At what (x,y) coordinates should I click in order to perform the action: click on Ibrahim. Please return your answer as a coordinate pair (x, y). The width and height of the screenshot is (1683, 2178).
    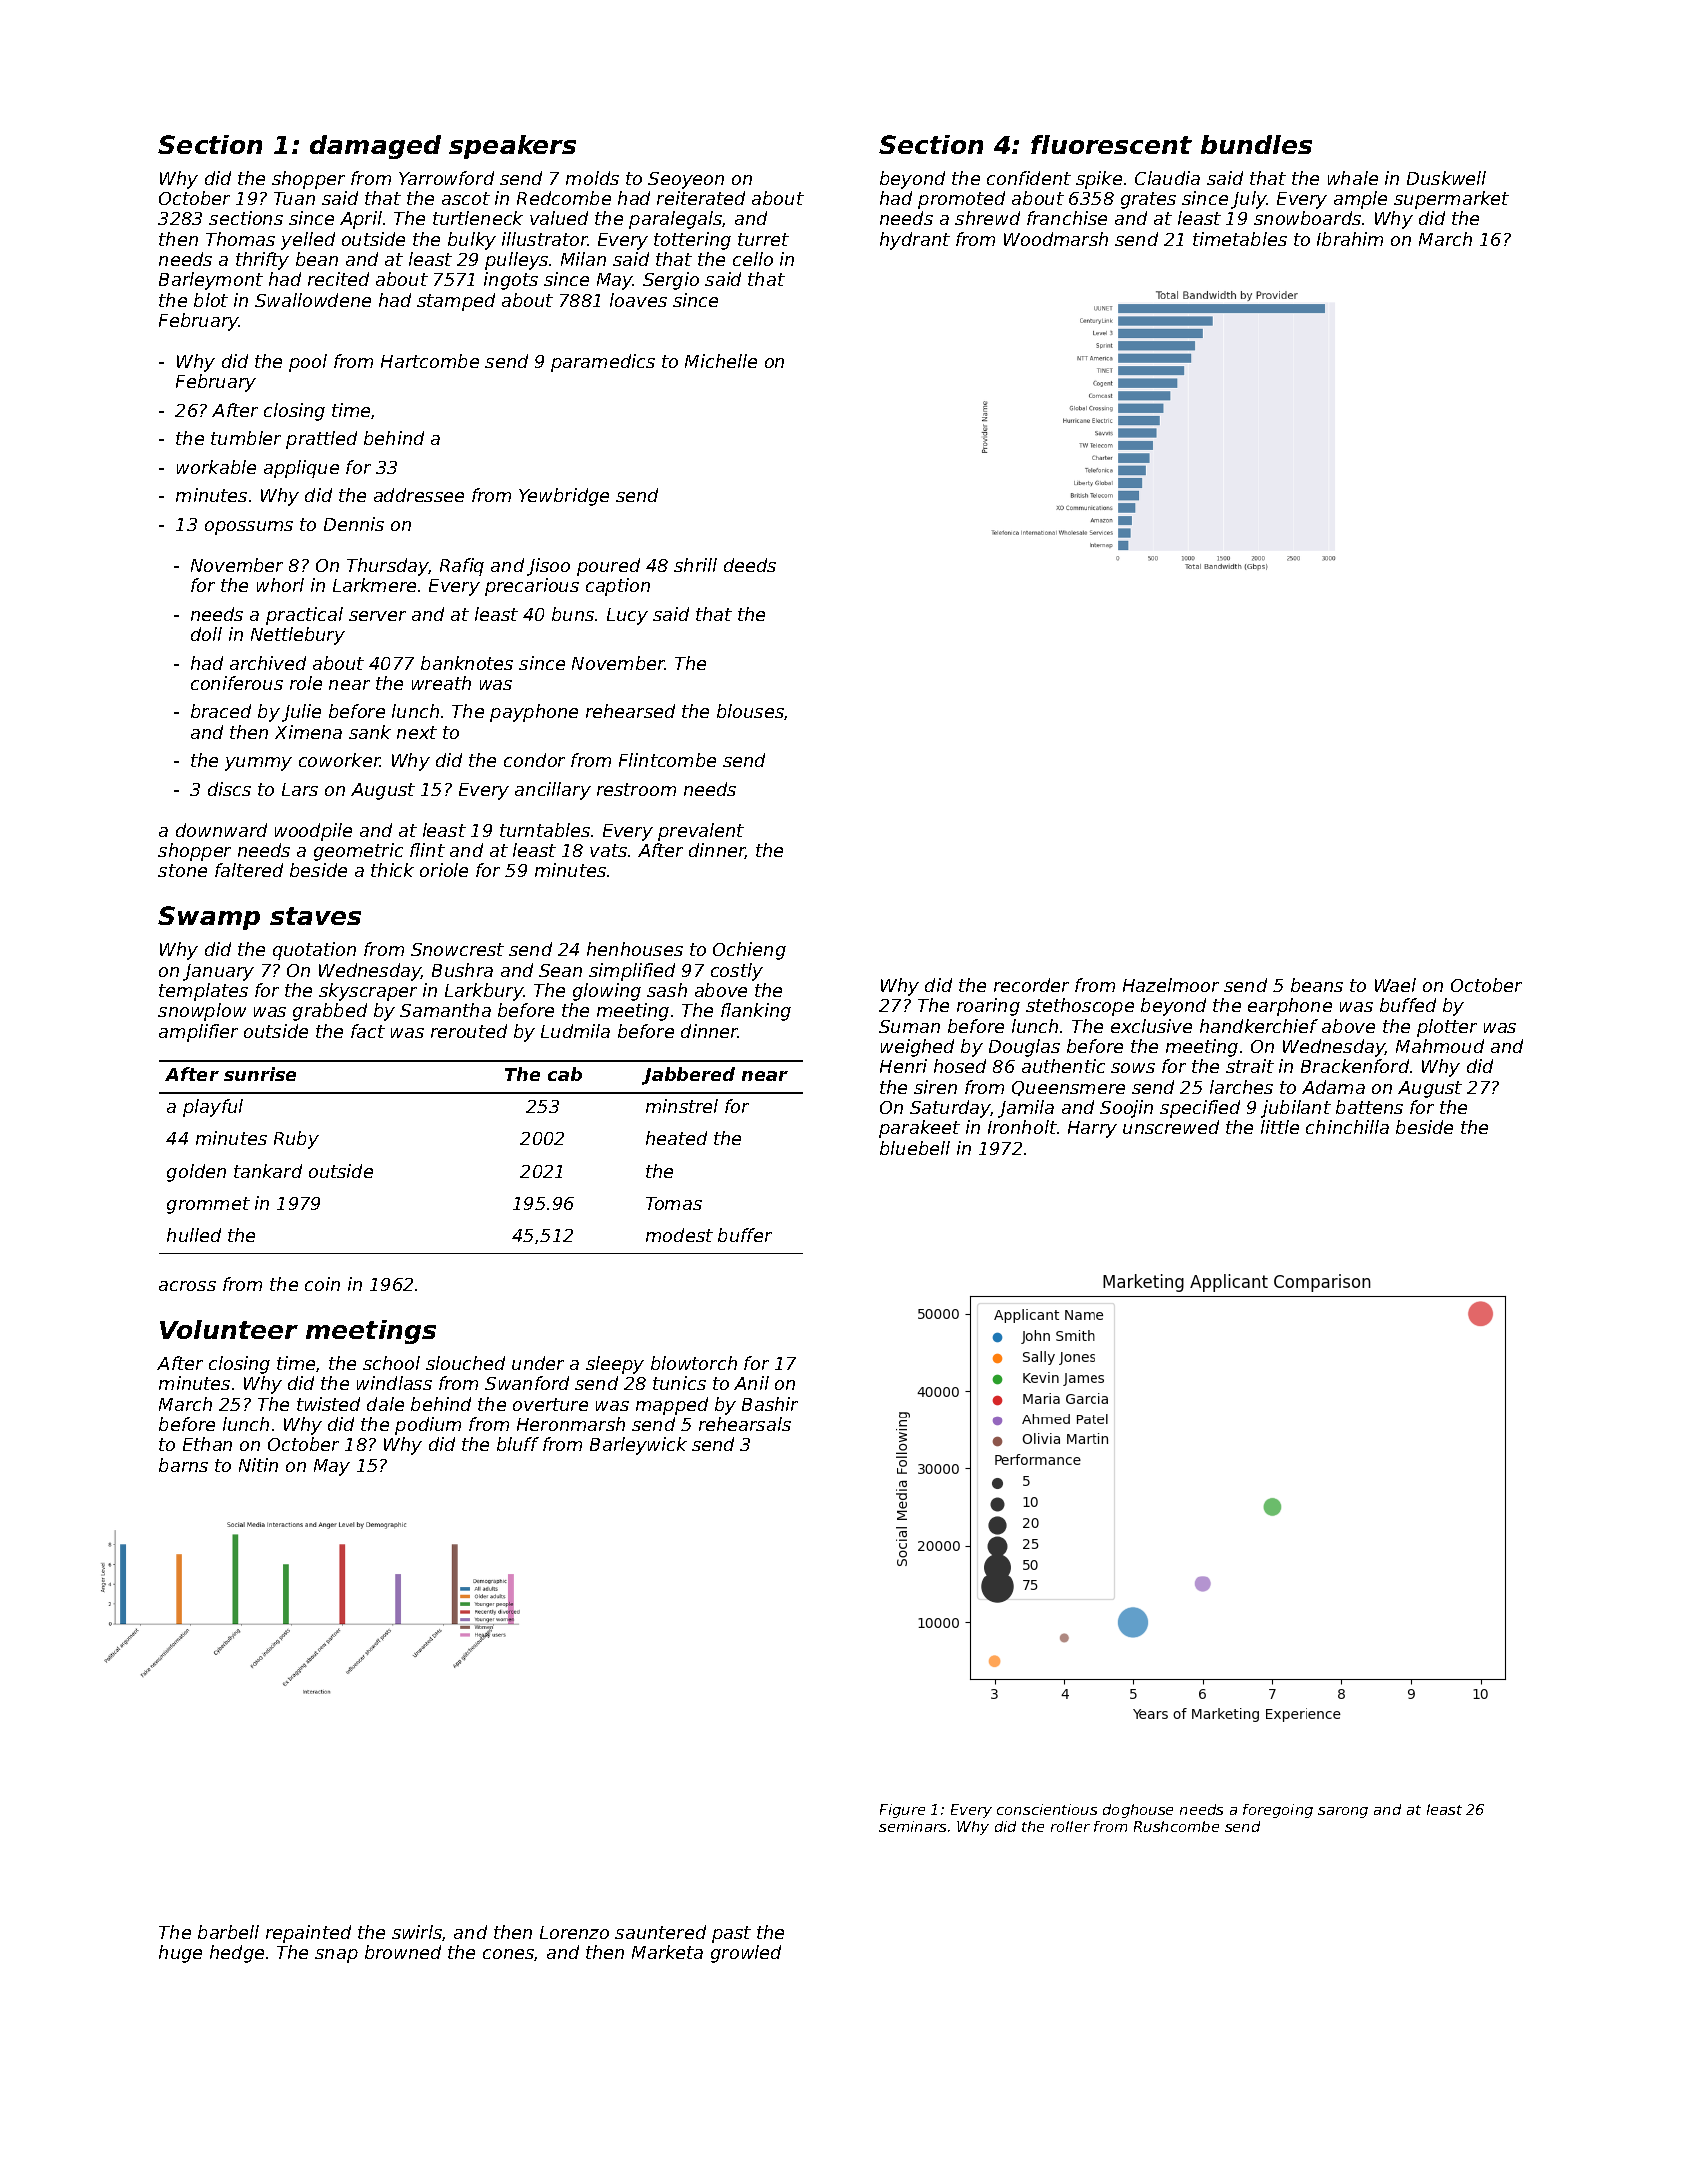
    Looking at the image, I should click on (1350, 239).
